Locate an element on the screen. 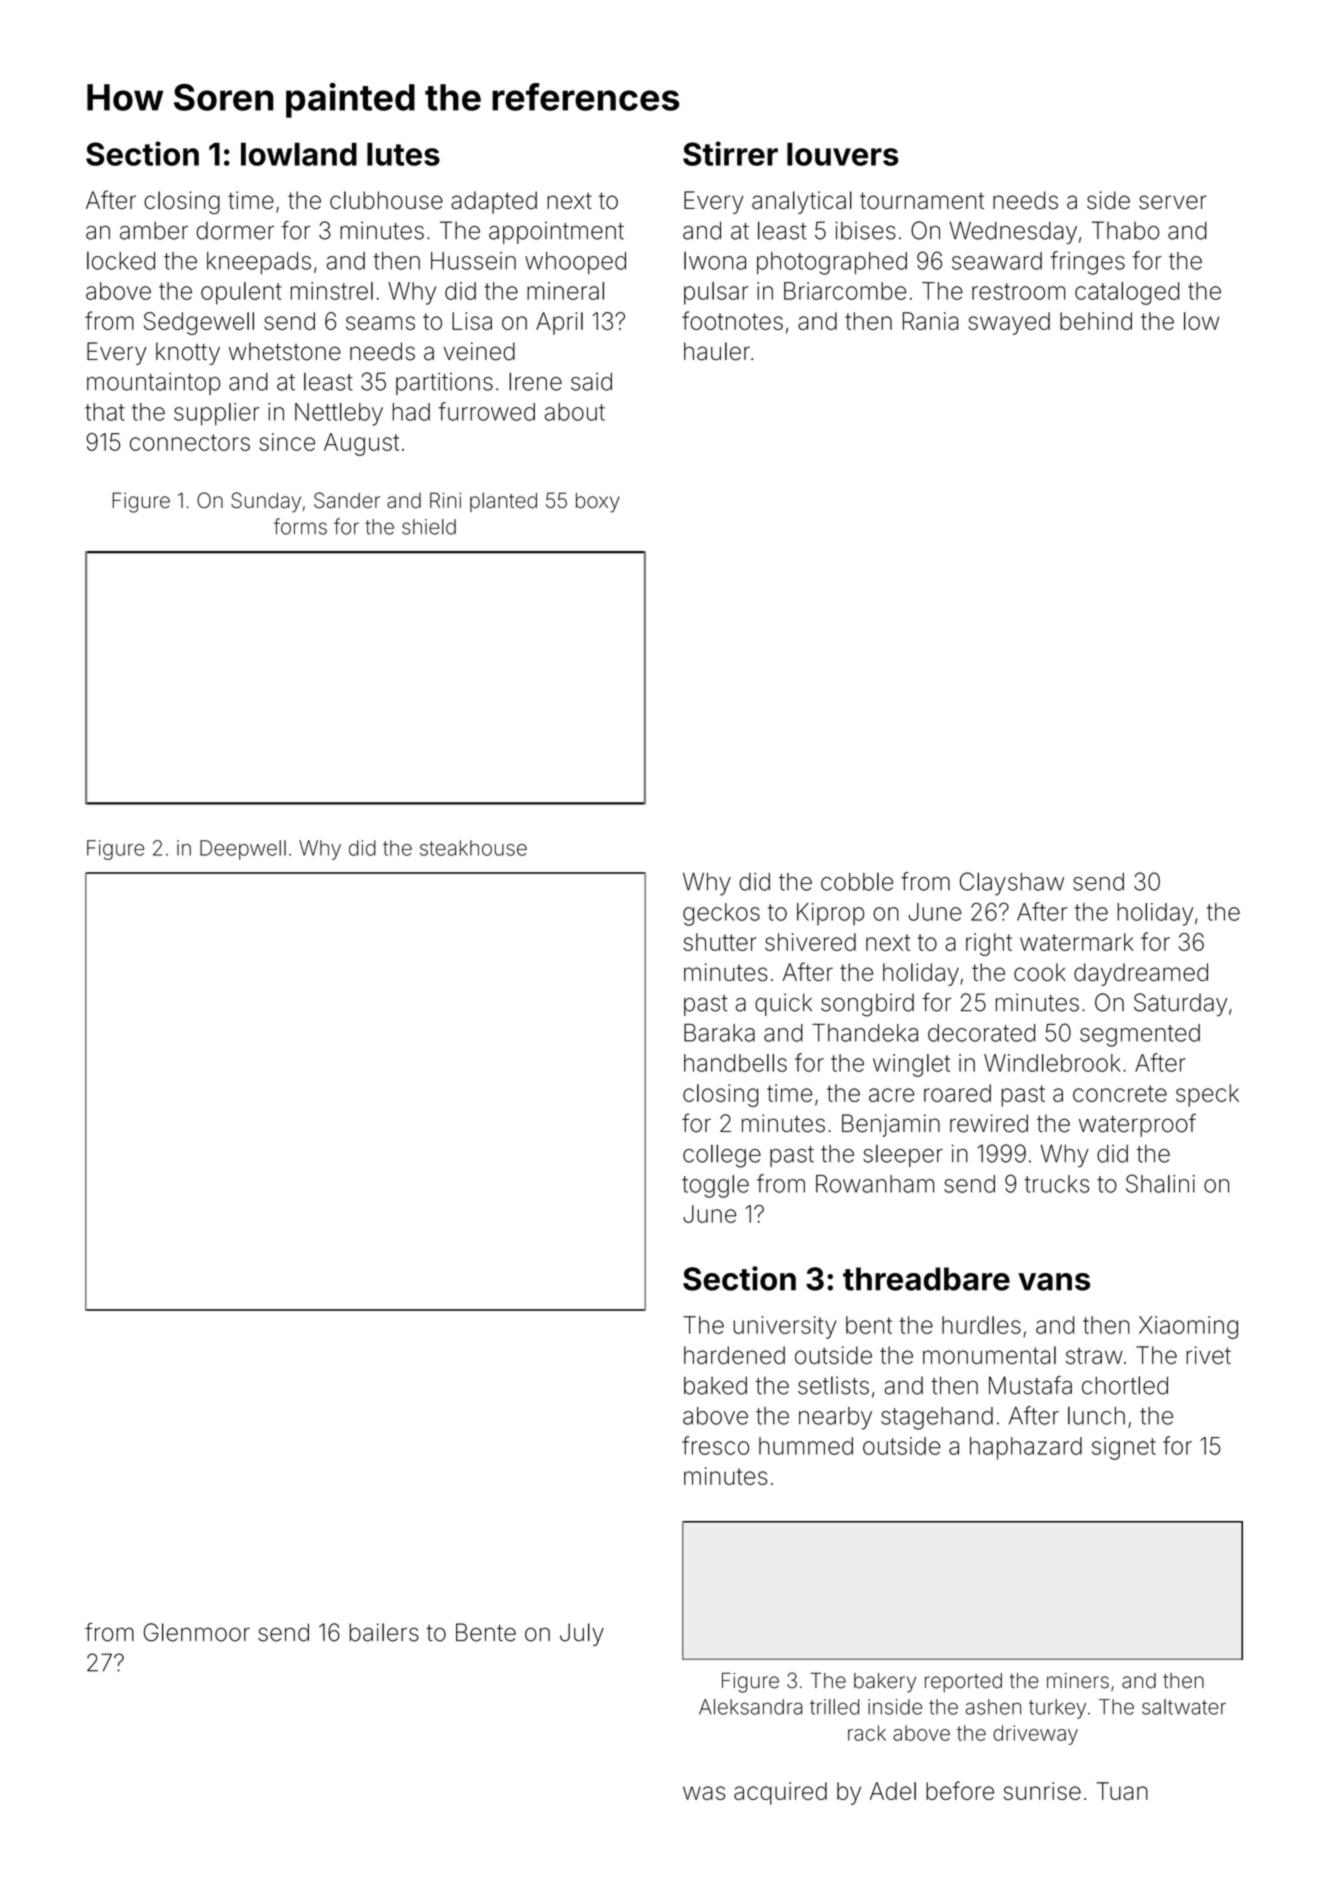 This screenshot has height=1878, width=1328. rivet is located at coordinates (1208, 1355).
